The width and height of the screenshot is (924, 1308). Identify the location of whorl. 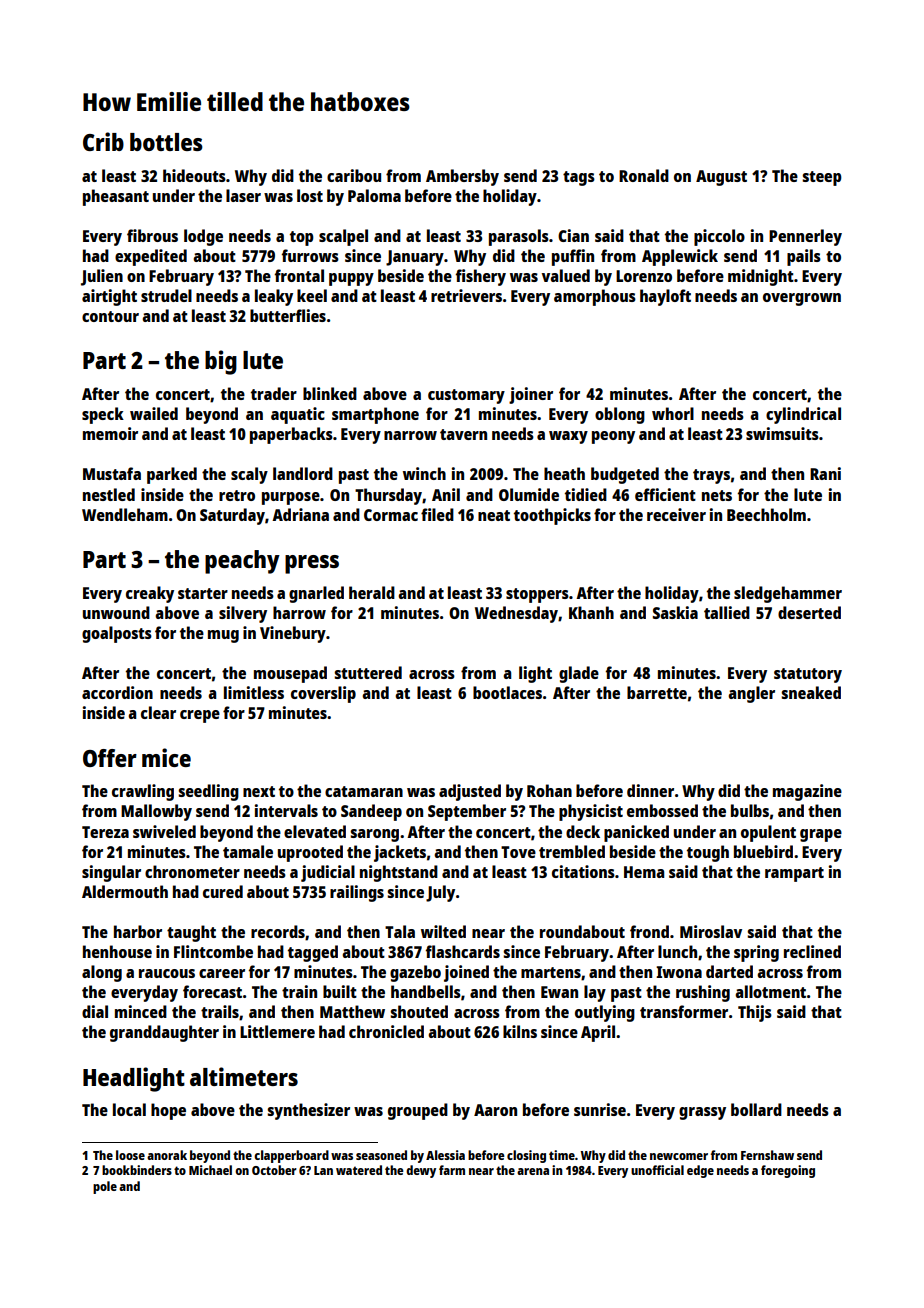
(673, 413).
